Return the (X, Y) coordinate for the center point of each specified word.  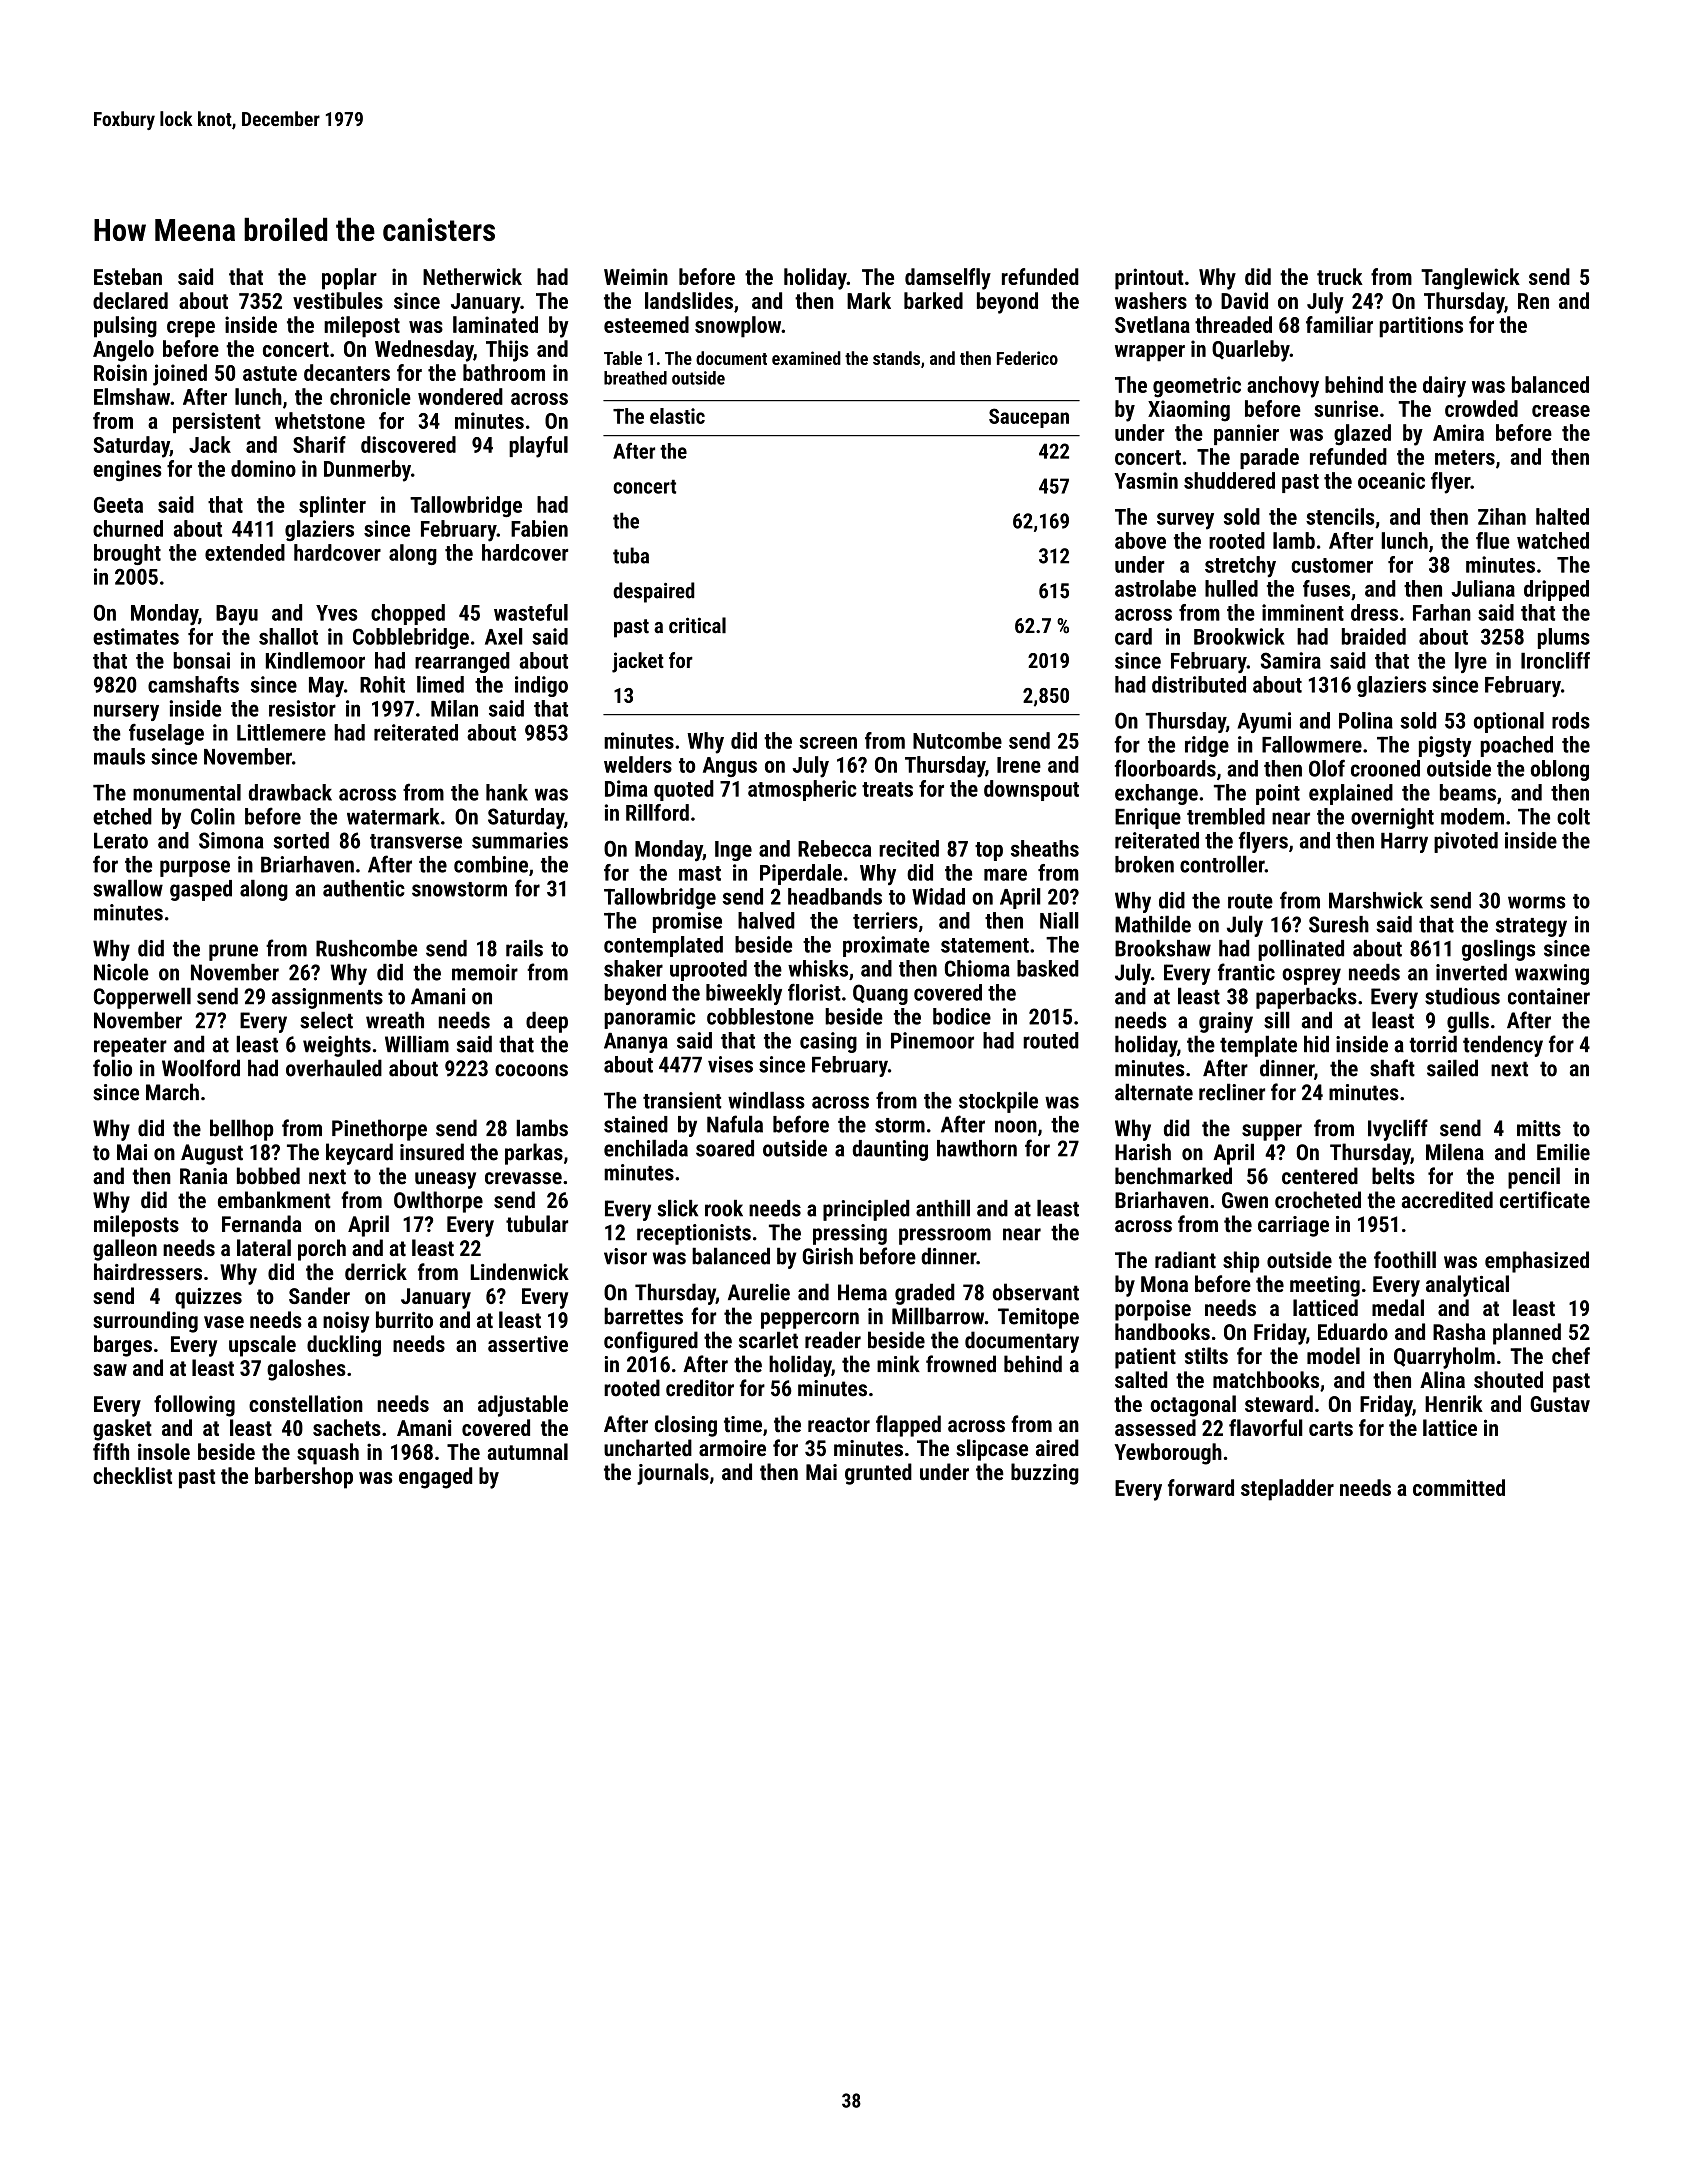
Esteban (128, 276)
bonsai (201, 660)
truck (1340, 276)
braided (1374, 636)
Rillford (657, 812)
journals (673, 1474)
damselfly (948, 279)
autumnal (527, 1451)
